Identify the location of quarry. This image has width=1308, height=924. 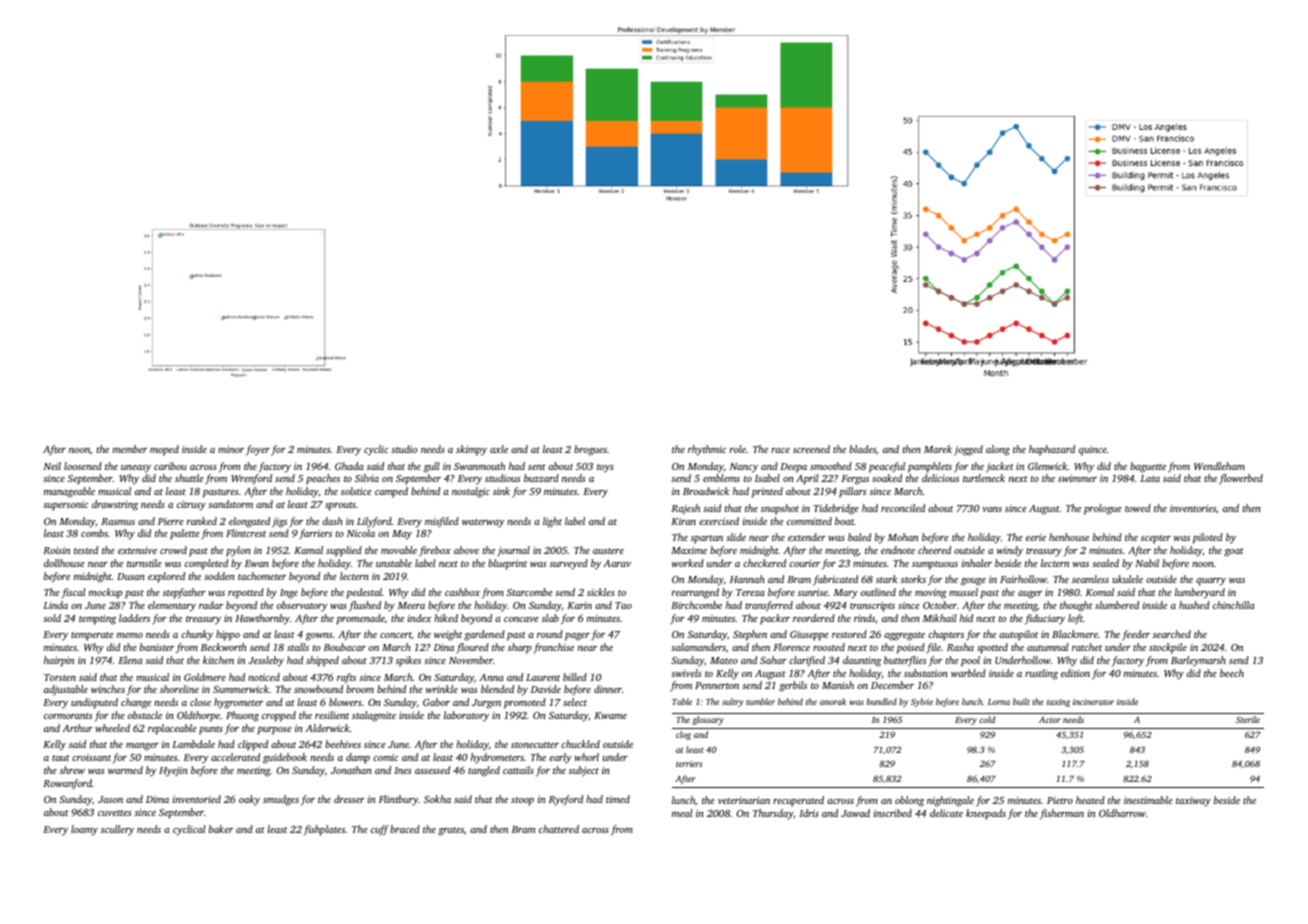
(1211, 582).
